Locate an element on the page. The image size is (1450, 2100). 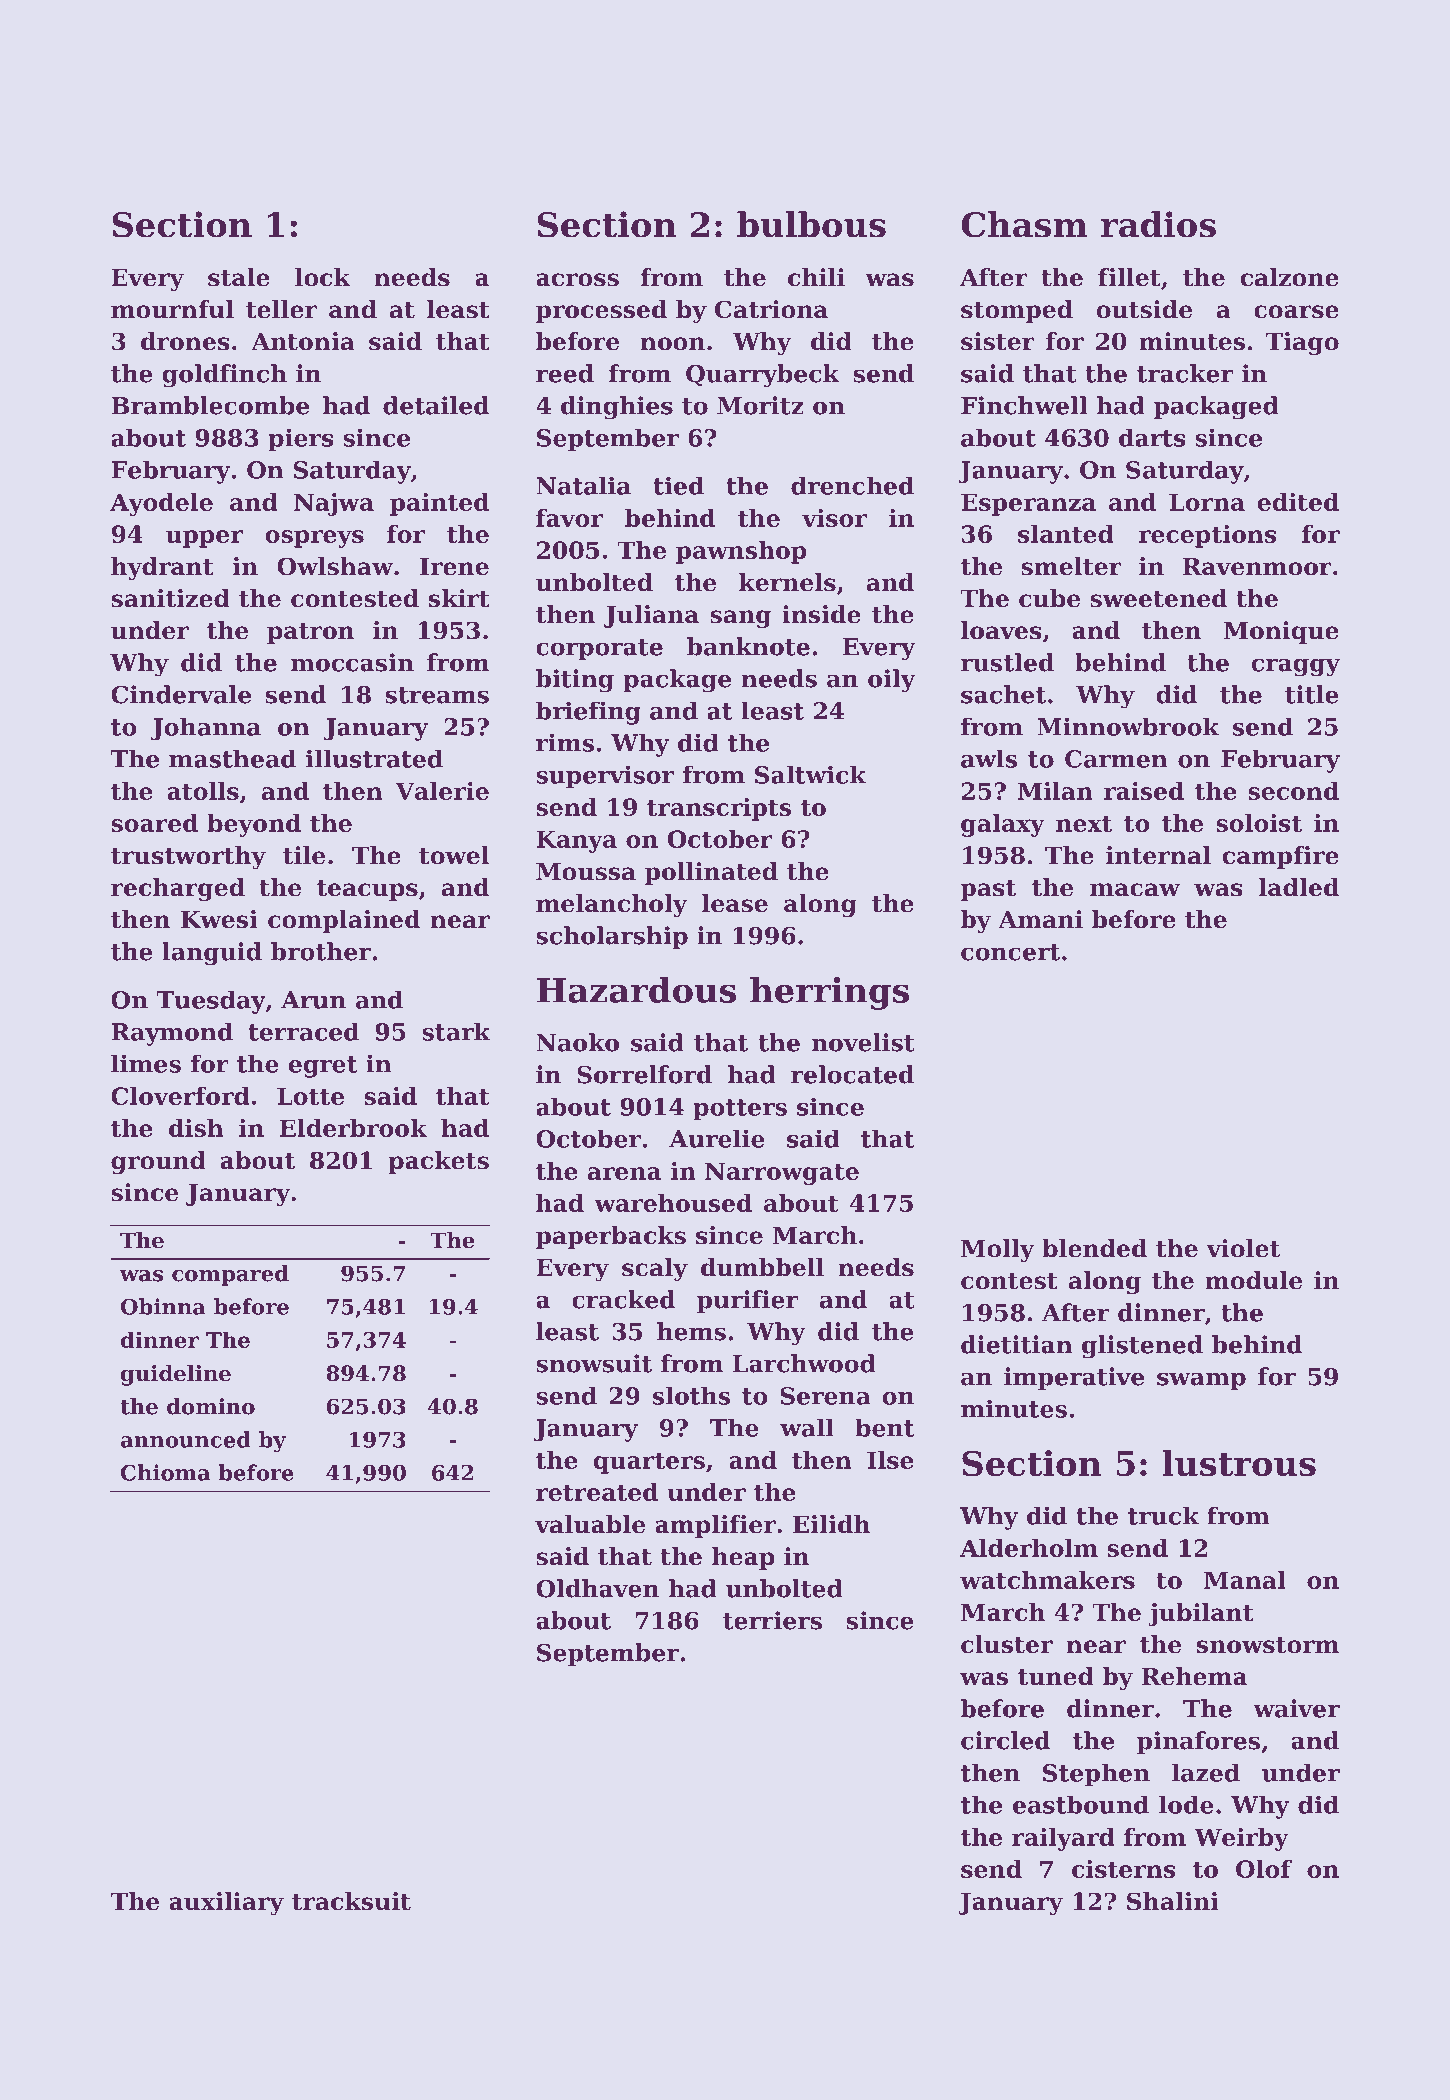
bulbous is located at coordinates (811, 224).
